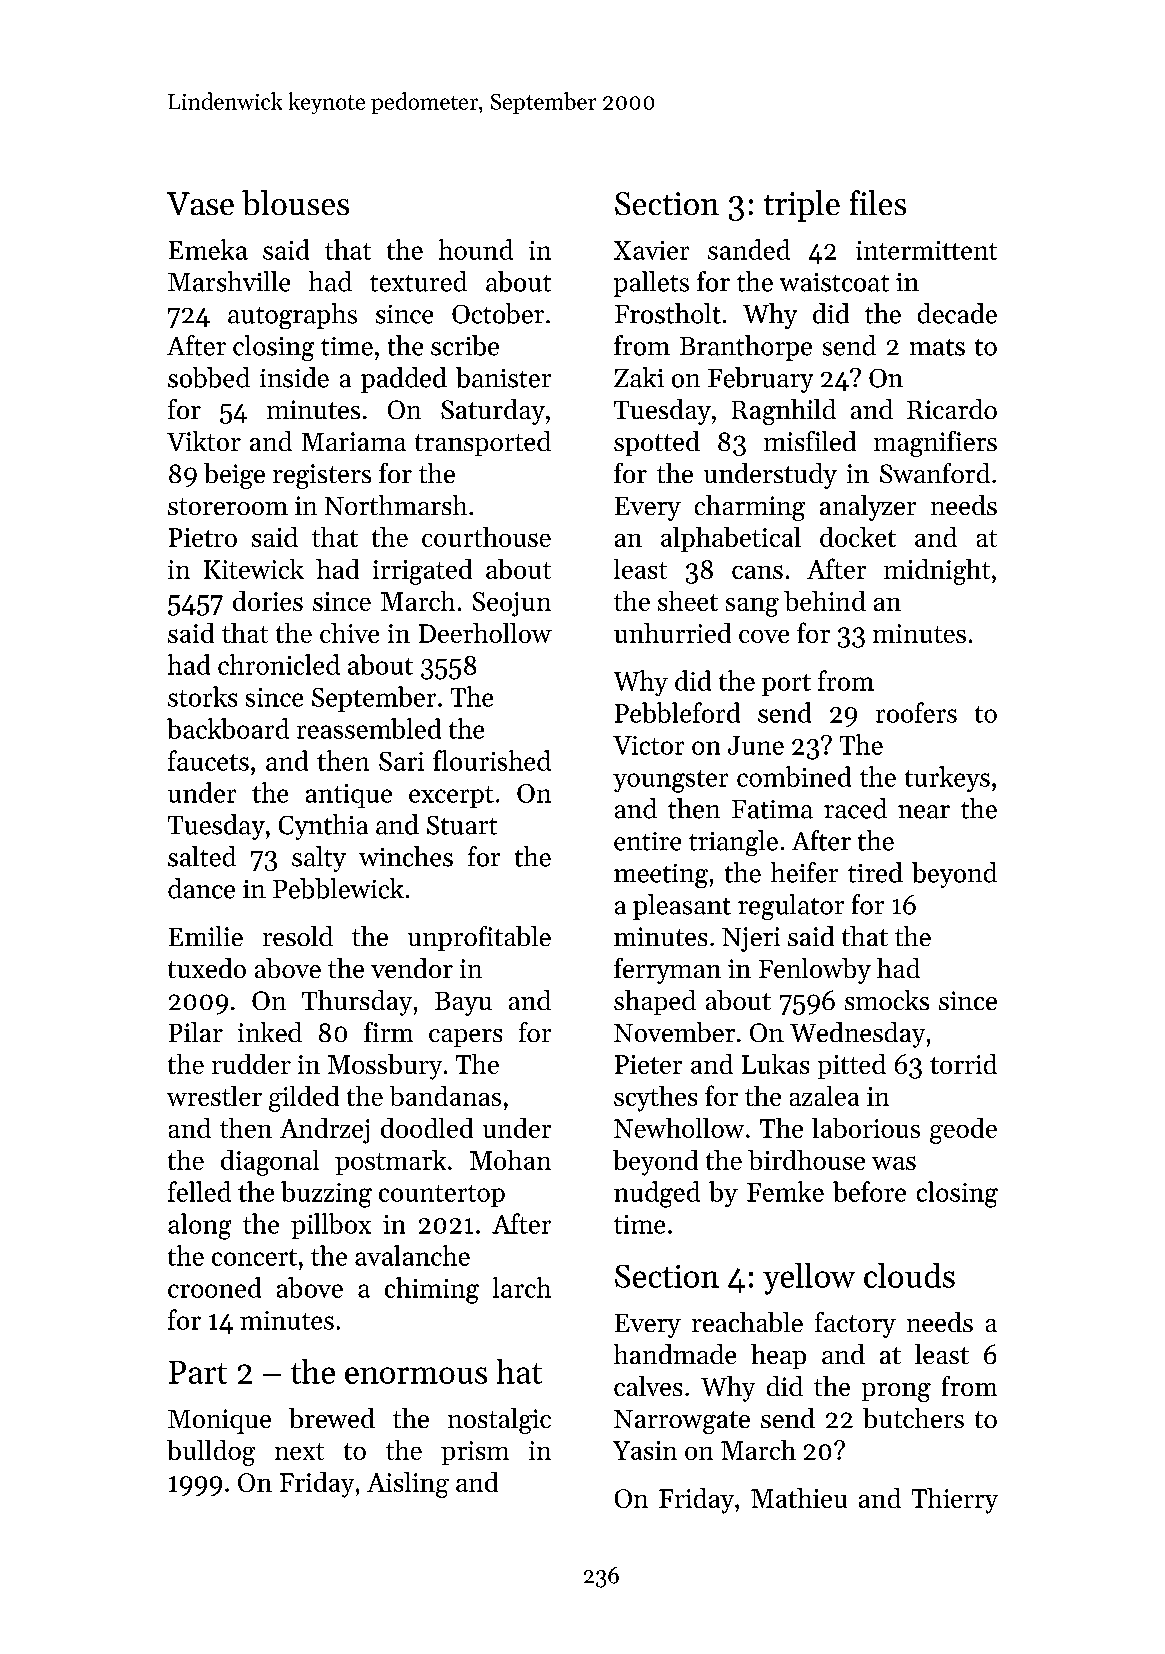  Describe the element at coordinates (211, 1453) in the document. I see `bulldog` at that location.
